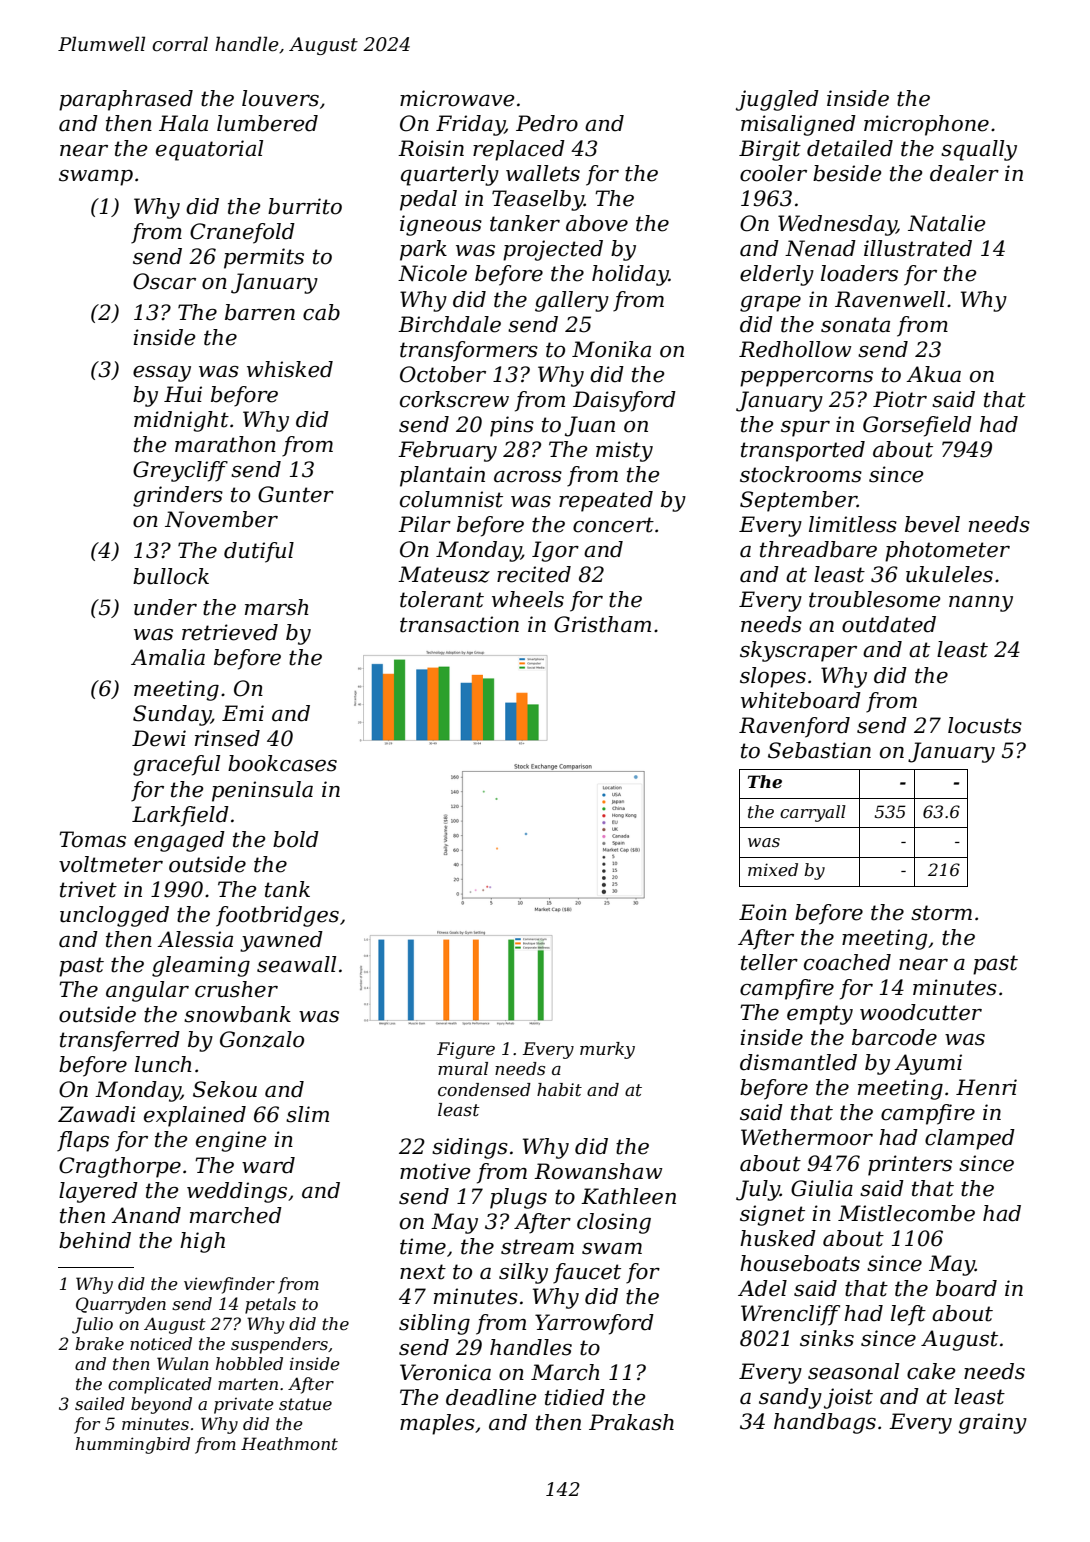  I want to click on essay, so click(162, 374).
